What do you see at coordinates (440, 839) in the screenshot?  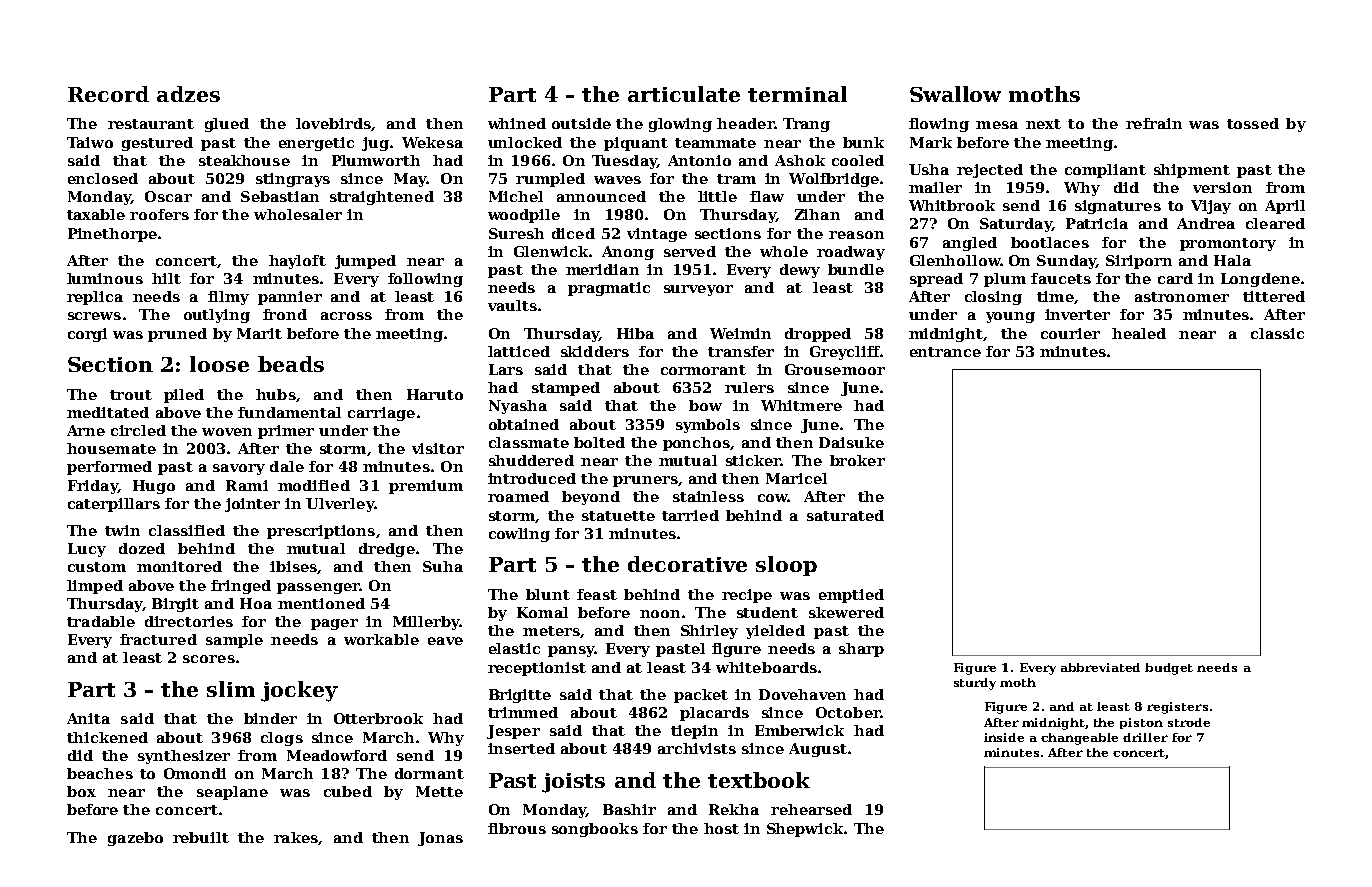 I see `Jonas` at bounding box center [440, 839].
